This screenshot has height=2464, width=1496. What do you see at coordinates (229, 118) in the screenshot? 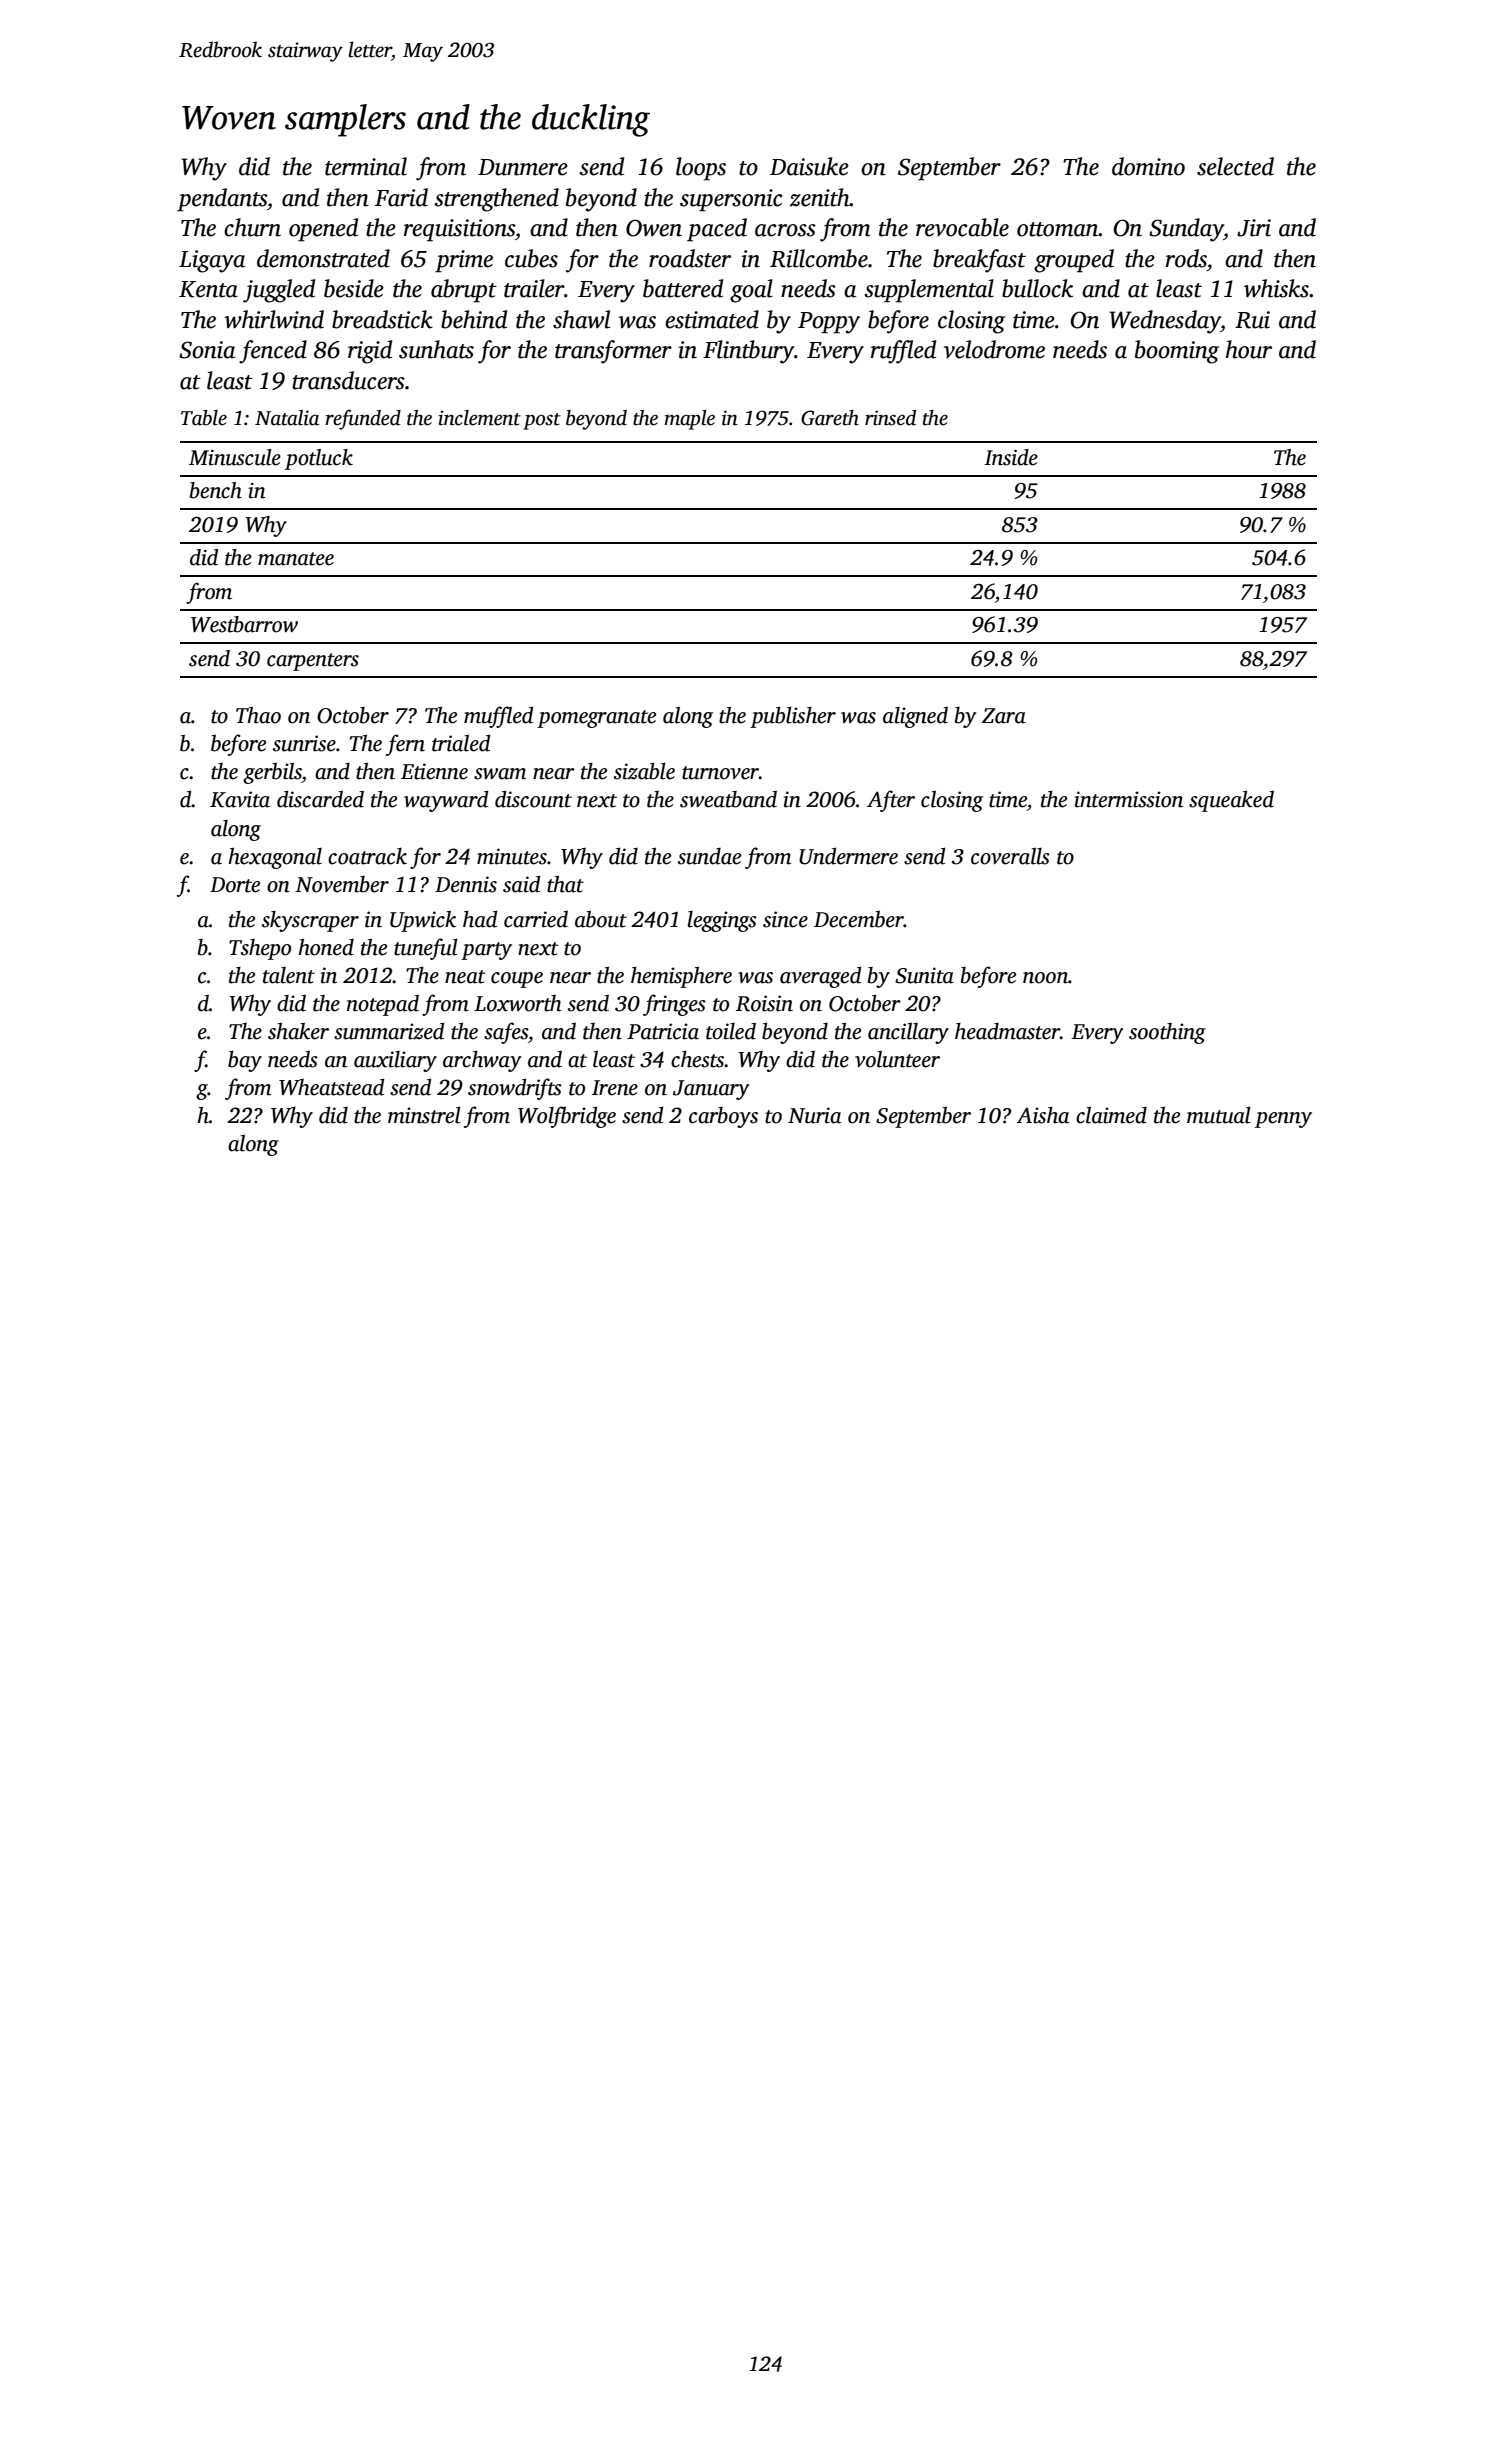
I see `Woven` at bounding box center [229, 118].
